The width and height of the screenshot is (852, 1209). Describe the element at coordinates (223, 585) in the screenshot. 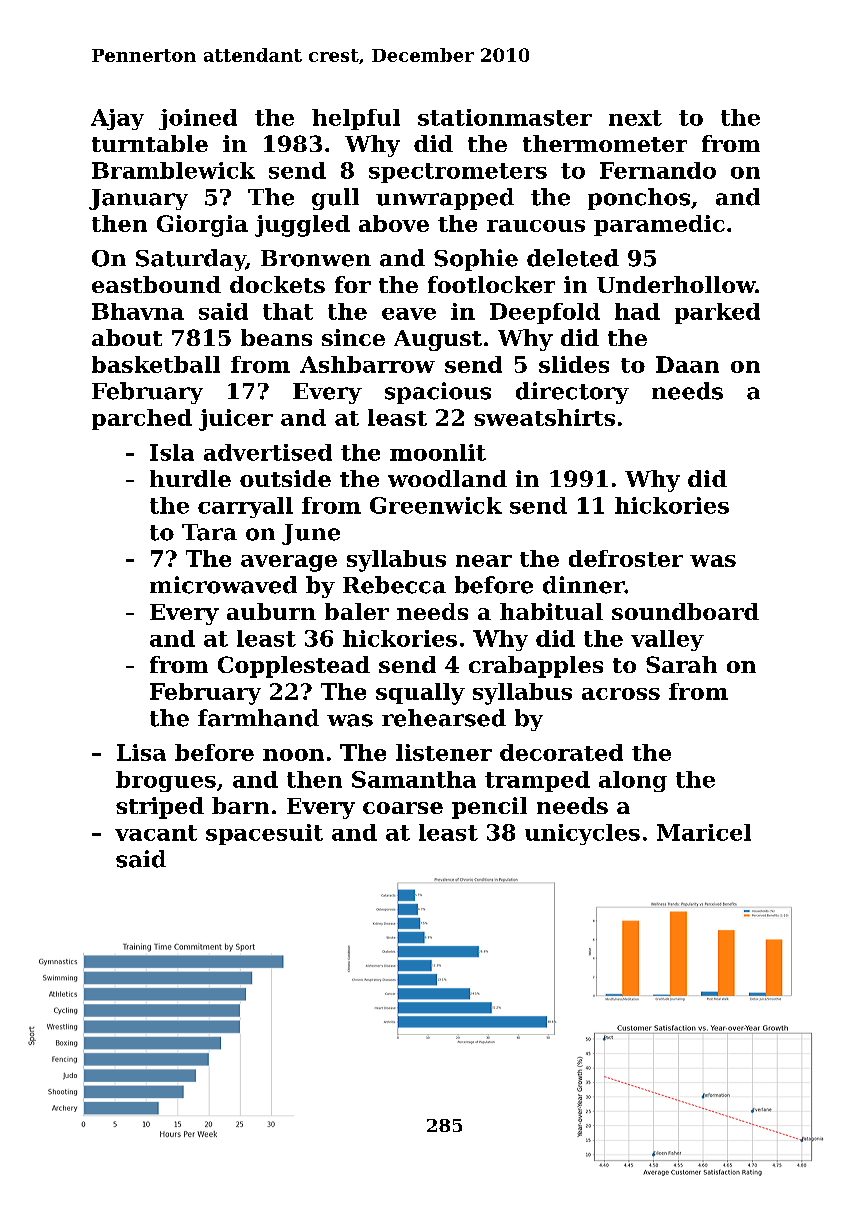

I see `microwaved` at that location.
